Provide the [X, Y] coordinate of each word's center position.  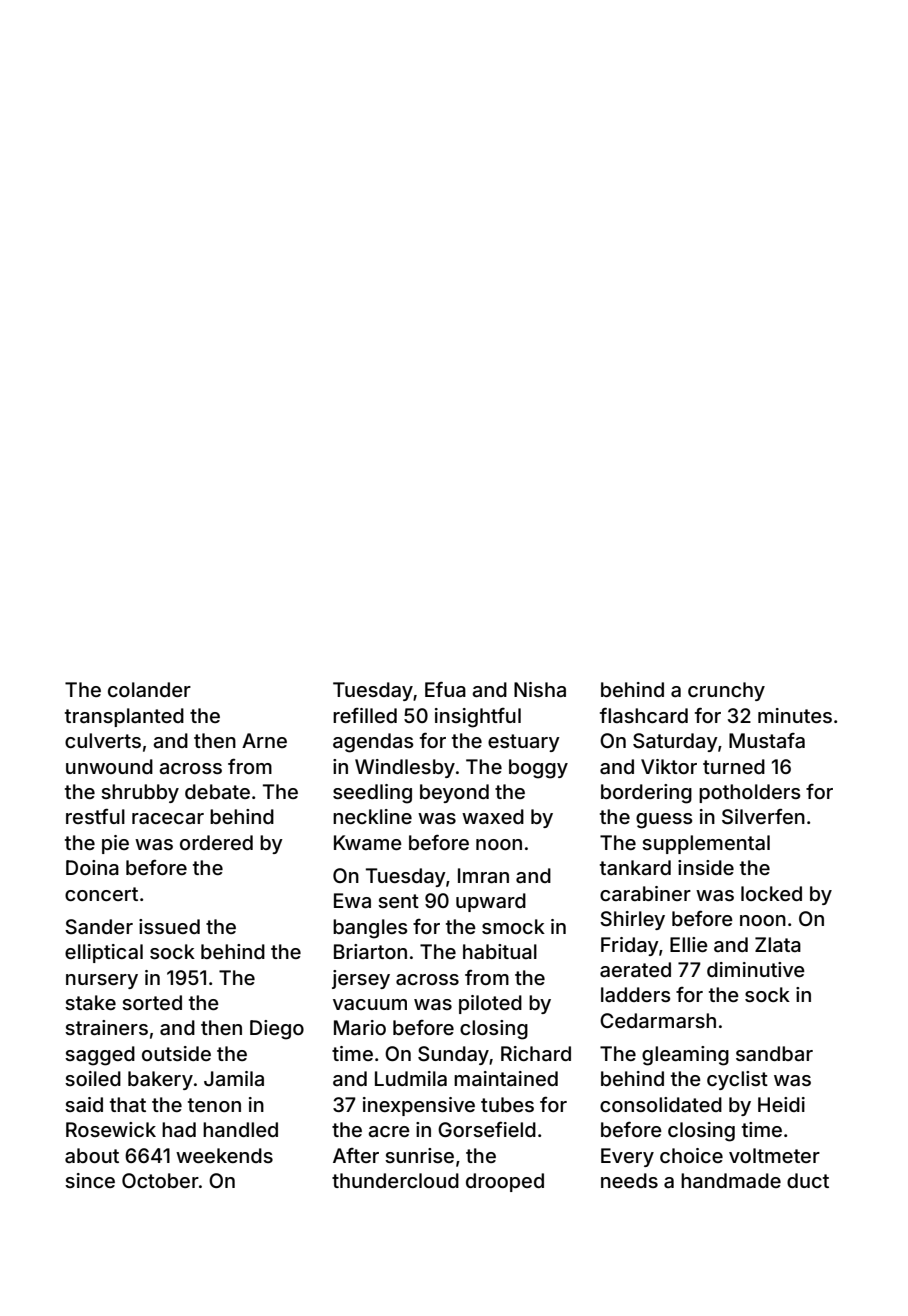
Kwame [368, 842]
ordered [216, 842]
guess [664, 821]
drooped [505, 1182]
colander [149, 689]
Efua [445, 689]
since [90, 1180]
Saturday [675, 742]
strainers [106, 1027]
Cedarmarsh [658, 1020]
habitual [500, 951]
